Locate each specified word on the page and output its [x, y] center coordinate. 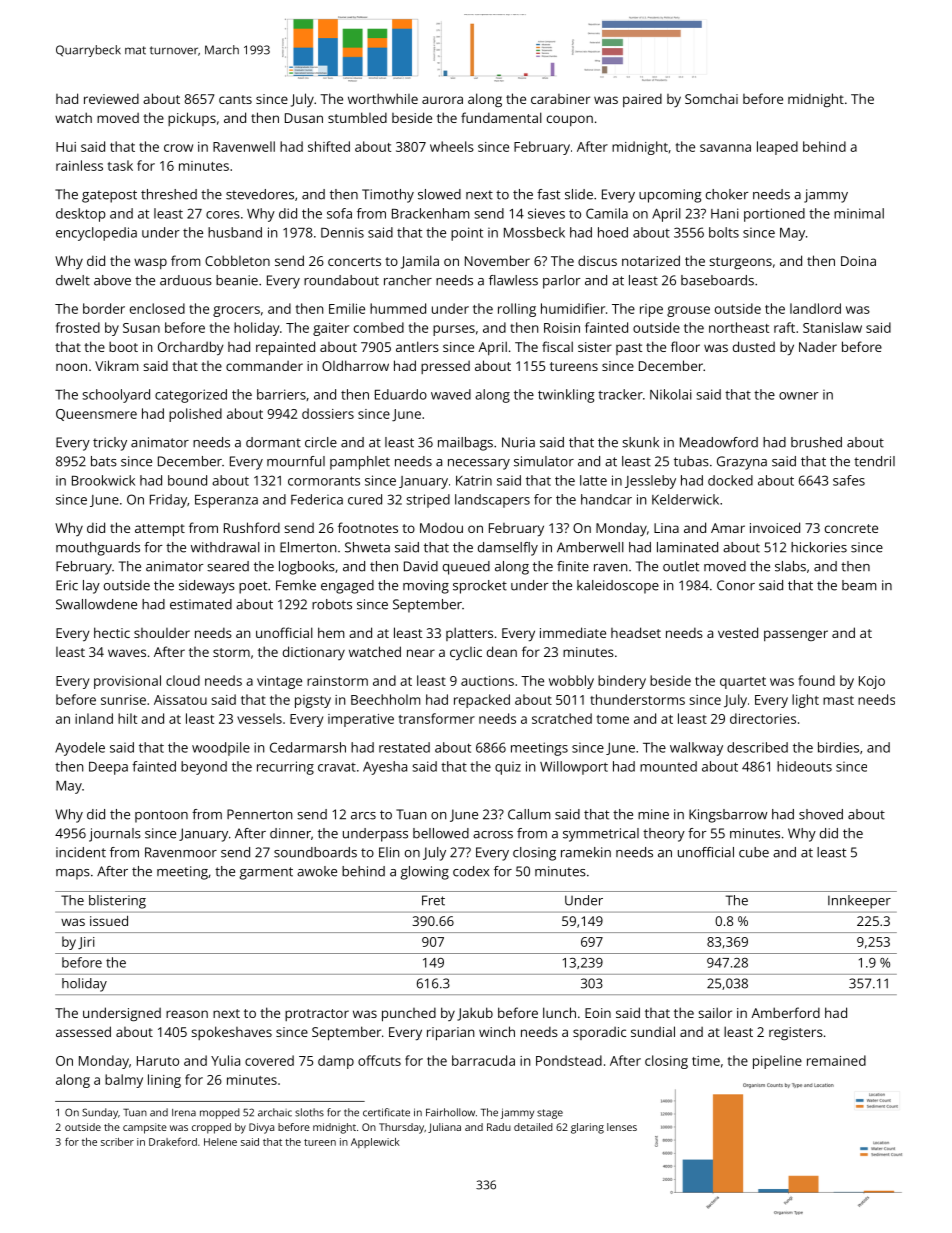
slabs [790, 566]
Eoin [598, 1013]
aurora [442, 100]
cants [235, 99]
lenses [622, 1127]
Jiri [86, 943]
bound [187, 480]
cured [365, 499]
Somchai [711, 99]
